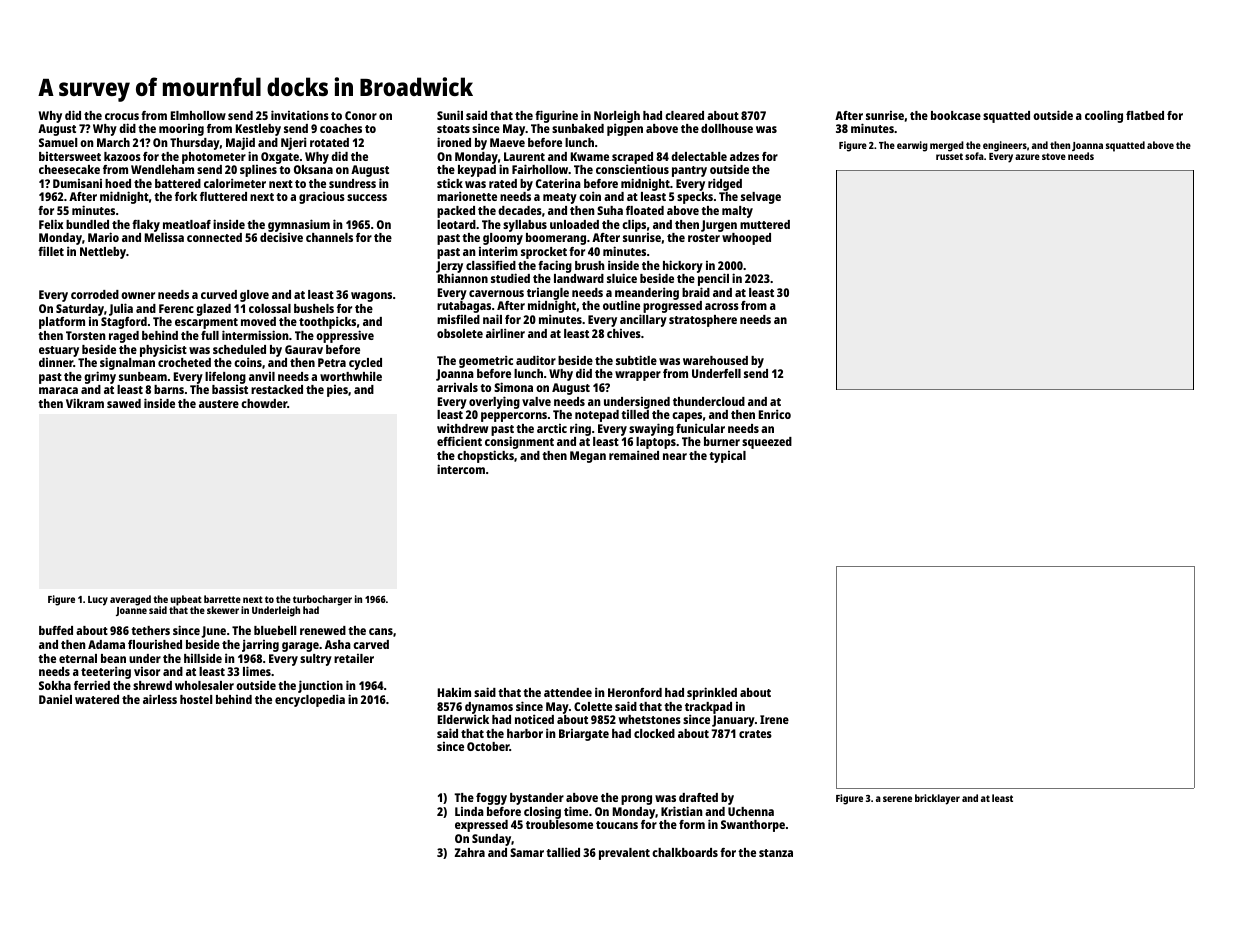 The height and width of the image is (952, 1233). What do you see at coordinates (304, 349) in the image?
I see `Gaurav` at bounding box center [304, 349].
